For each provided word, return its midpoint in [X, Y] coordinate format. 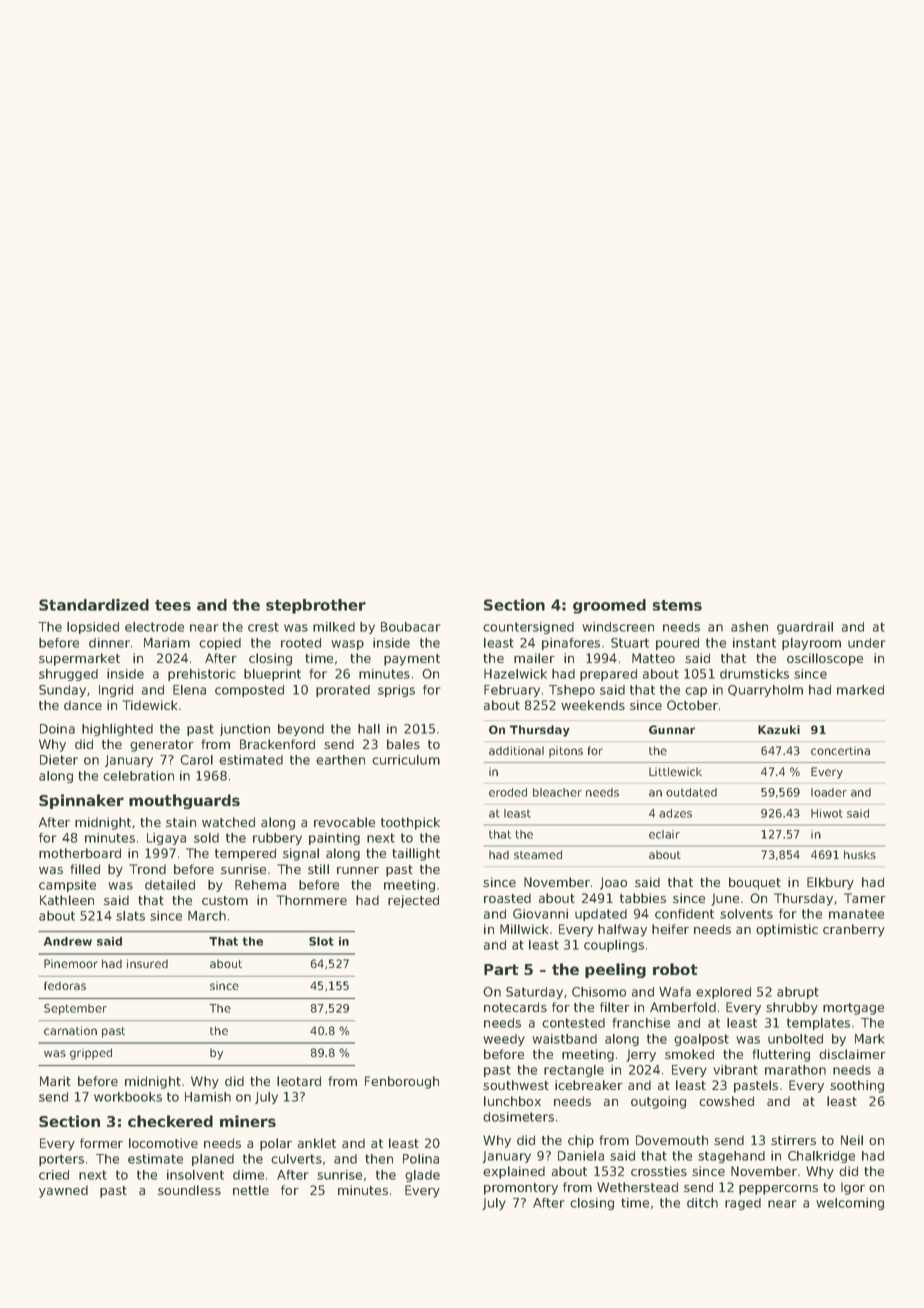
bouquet [755, 883]
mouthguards [184, 801]
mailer [534, 658]
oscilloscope [825, 659]
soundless [189, 1190]
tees [173, 605]
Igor [853, 1188]
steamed [538, 854]
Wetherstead [637, 1187]
